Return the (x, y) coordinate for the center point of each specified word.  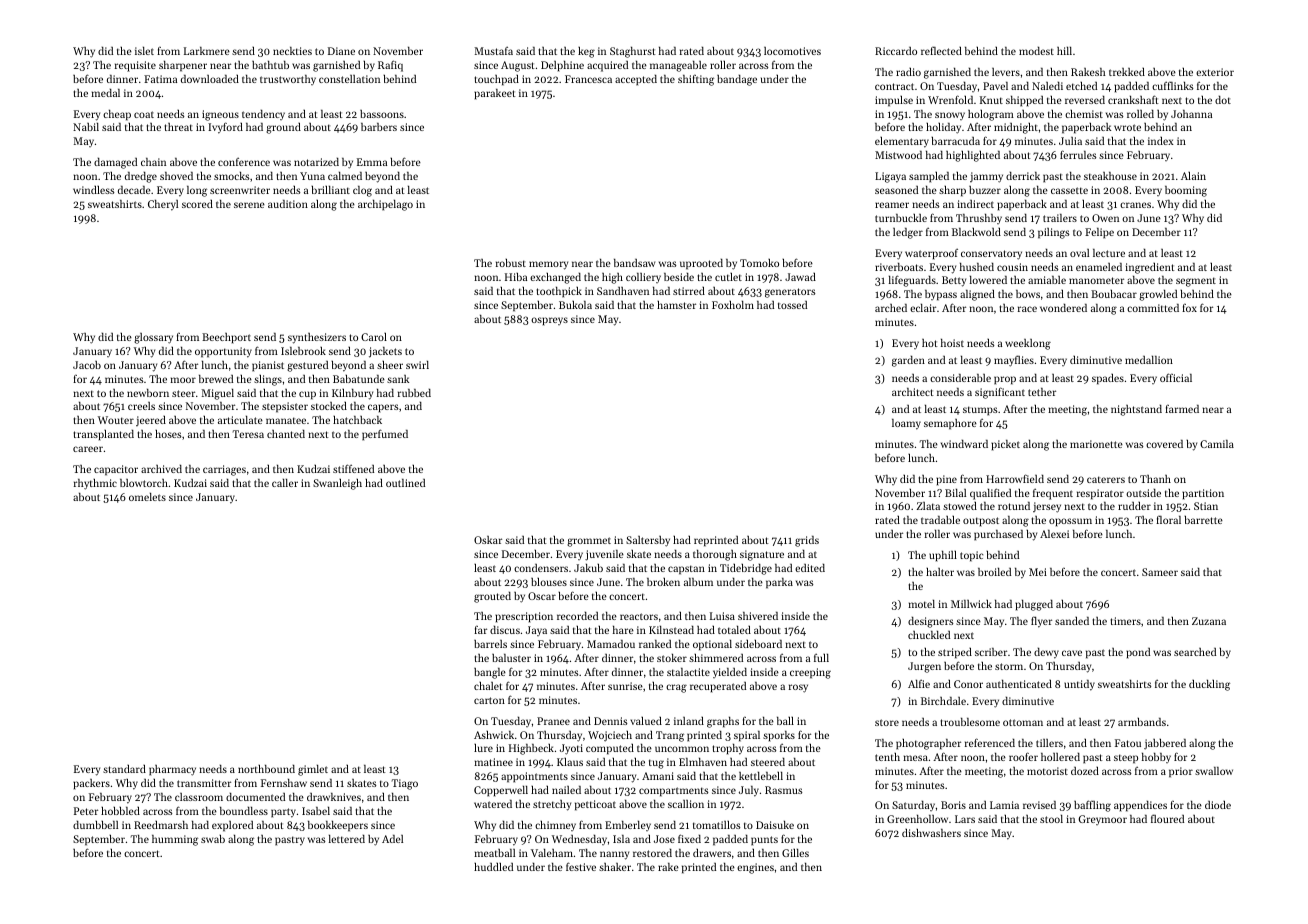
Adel (392, 839)
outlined (405, 483)
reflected (941, 51)
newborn (148, 393)
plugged (1034, 605)
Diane (341, 51)
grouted (492, 597)
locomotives (792, 51)
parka (779, 583)
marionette (1096, 444)
